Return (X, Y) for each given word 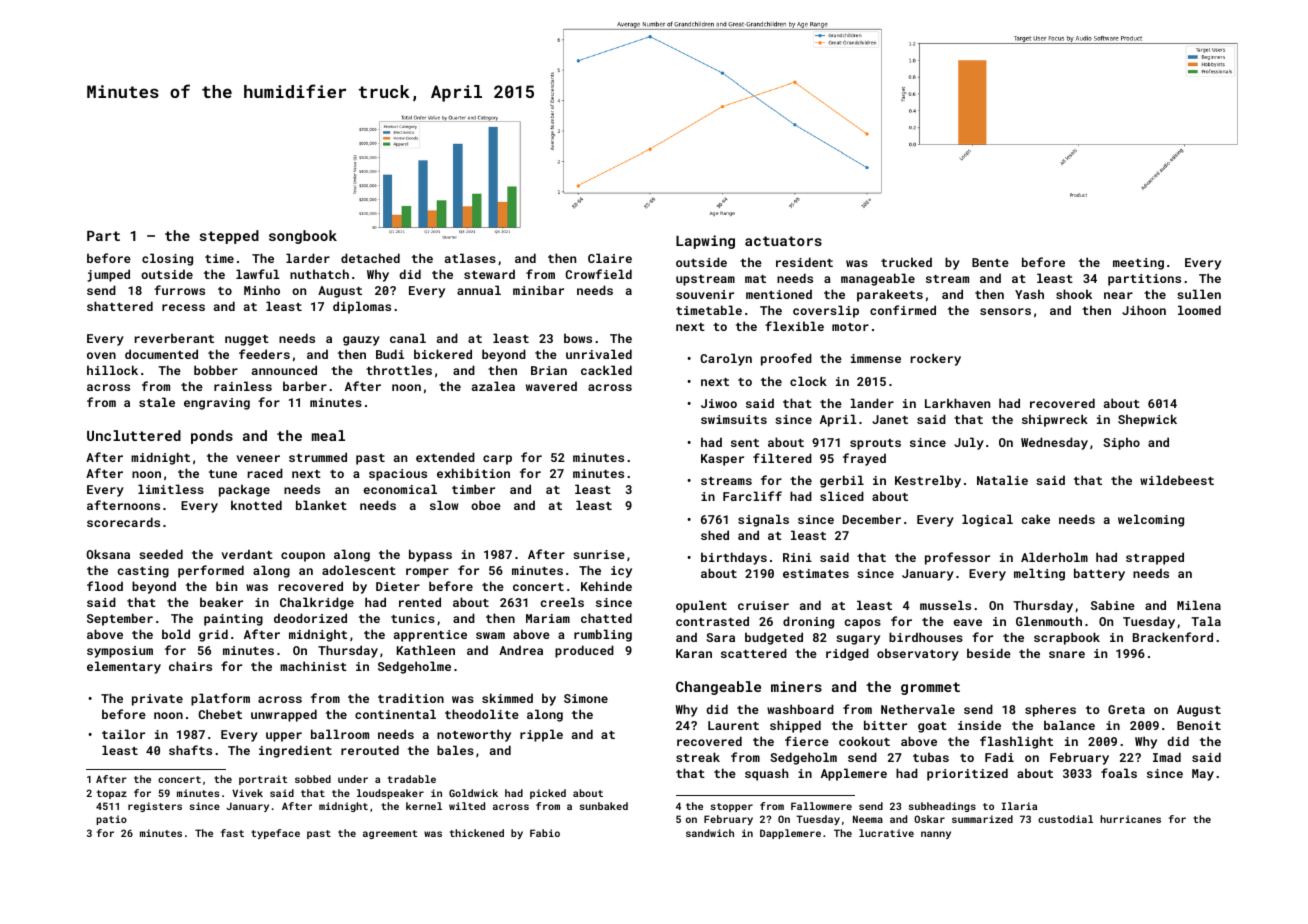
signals (763, 520)
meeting (1138, 264)
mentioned (779, 294)
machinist (313, 666)
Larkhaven (957, 403)
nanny (936, 835)
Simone (586, 698)
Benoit (1199, 725)
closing (167, 259)
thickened (477, 833)
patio (111, 820)
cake (1035, 519)
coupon (303, 557)
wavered (551, 386)
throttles (399, 370)
